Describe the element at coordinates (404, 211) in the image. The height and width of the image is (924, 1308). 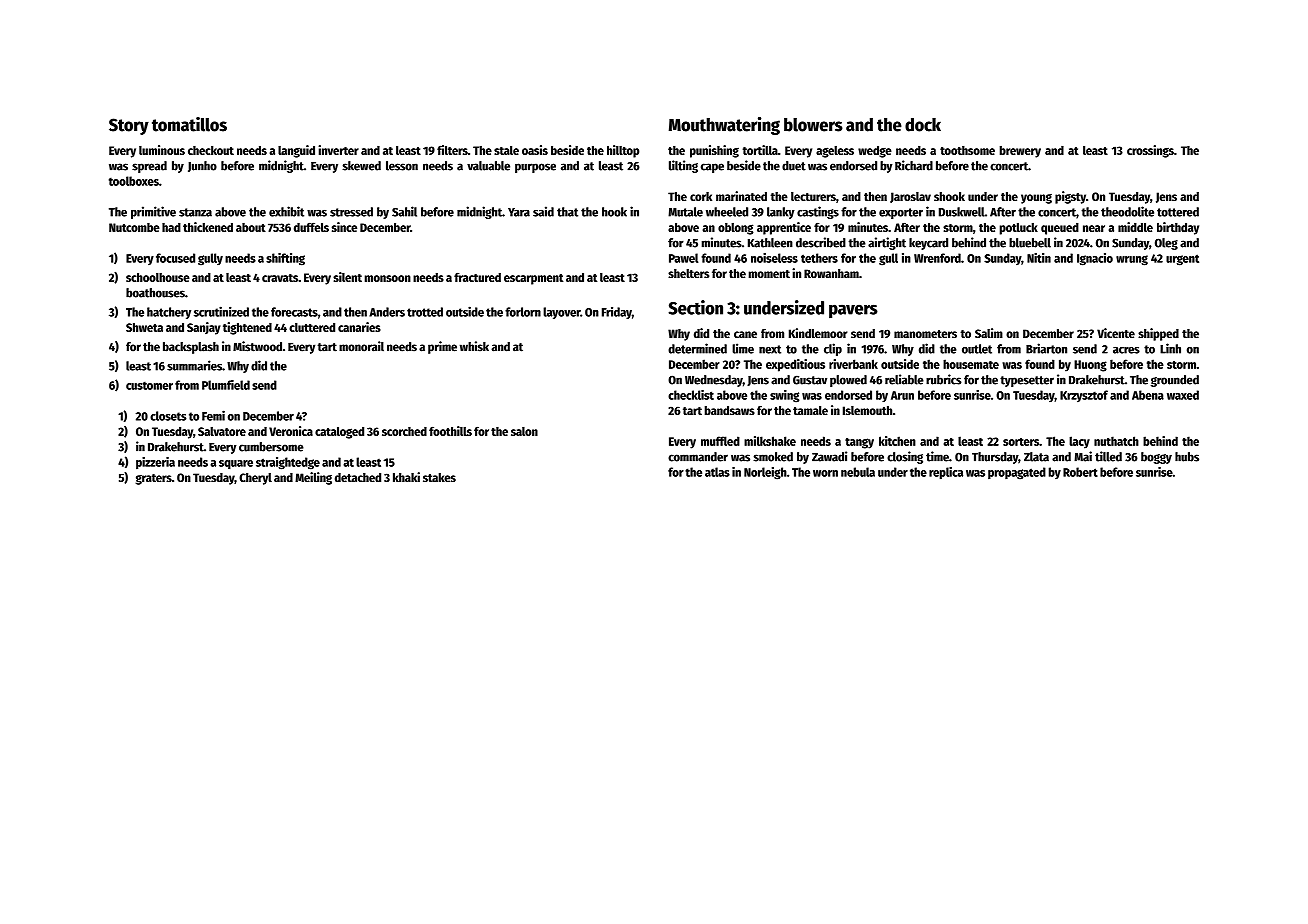
I see `Sahil` at that location.
